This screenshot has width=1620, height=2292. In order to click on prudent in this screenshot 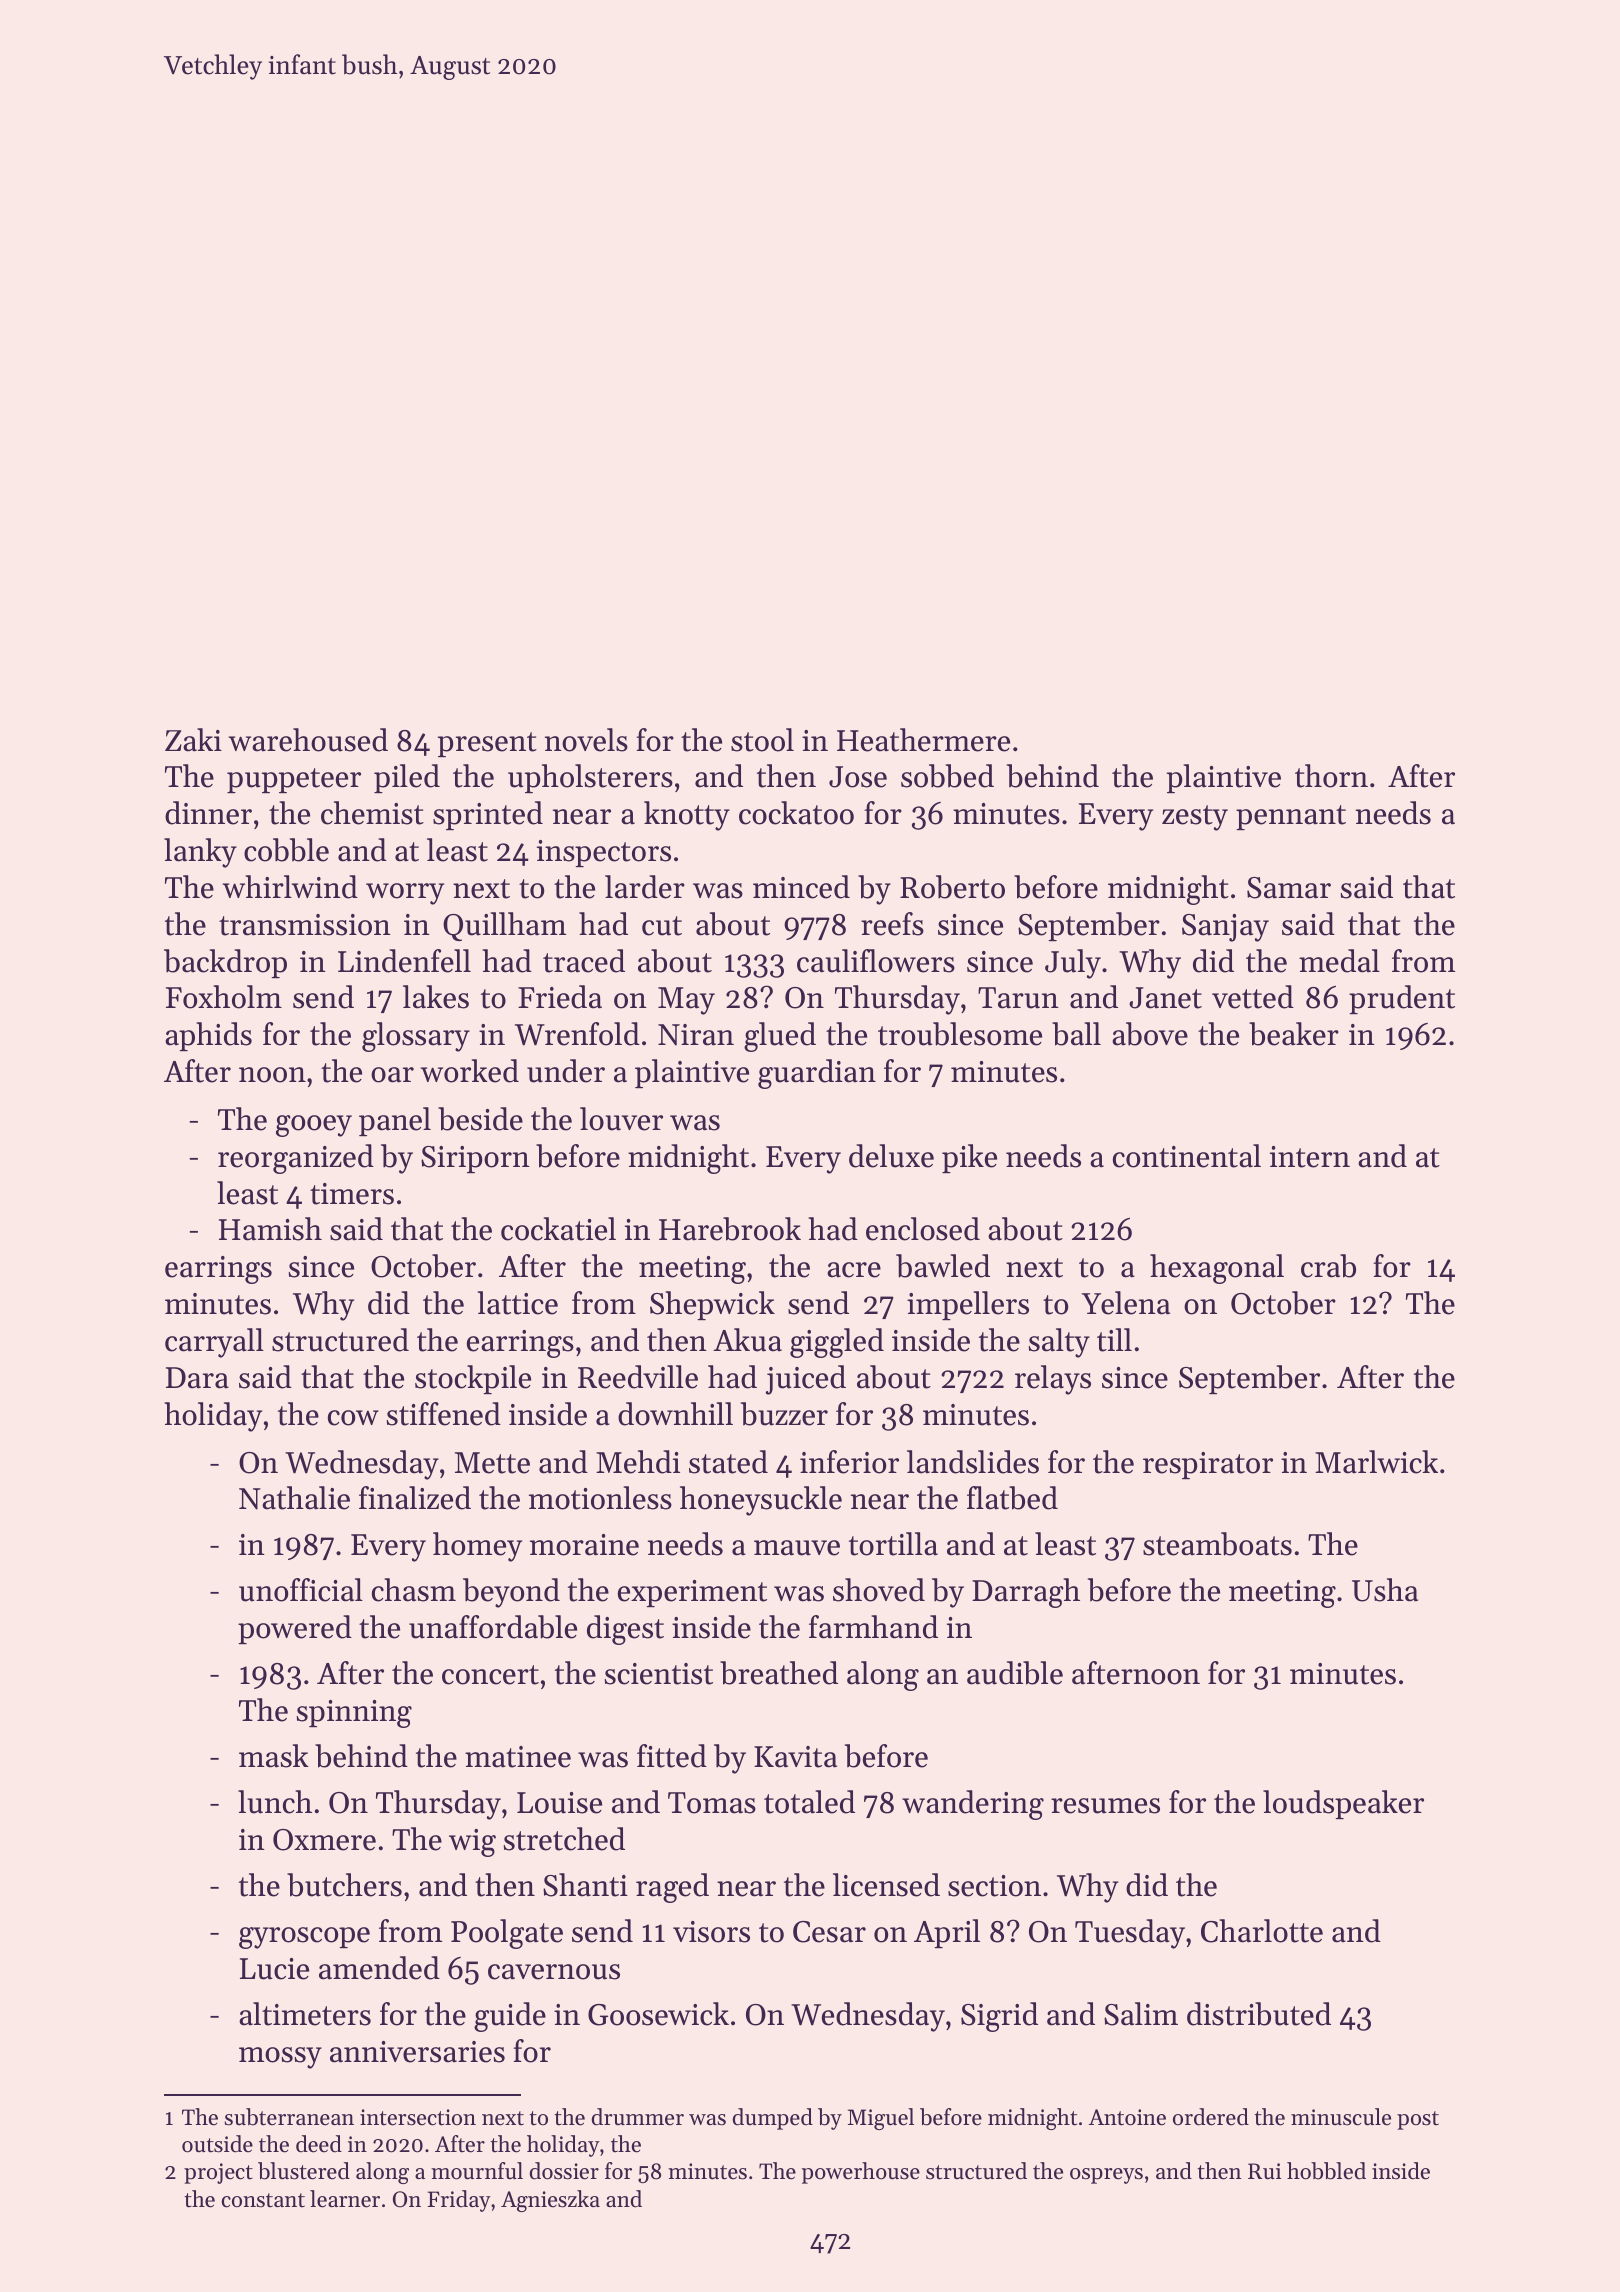, I will do `click(1402, 999)`.
